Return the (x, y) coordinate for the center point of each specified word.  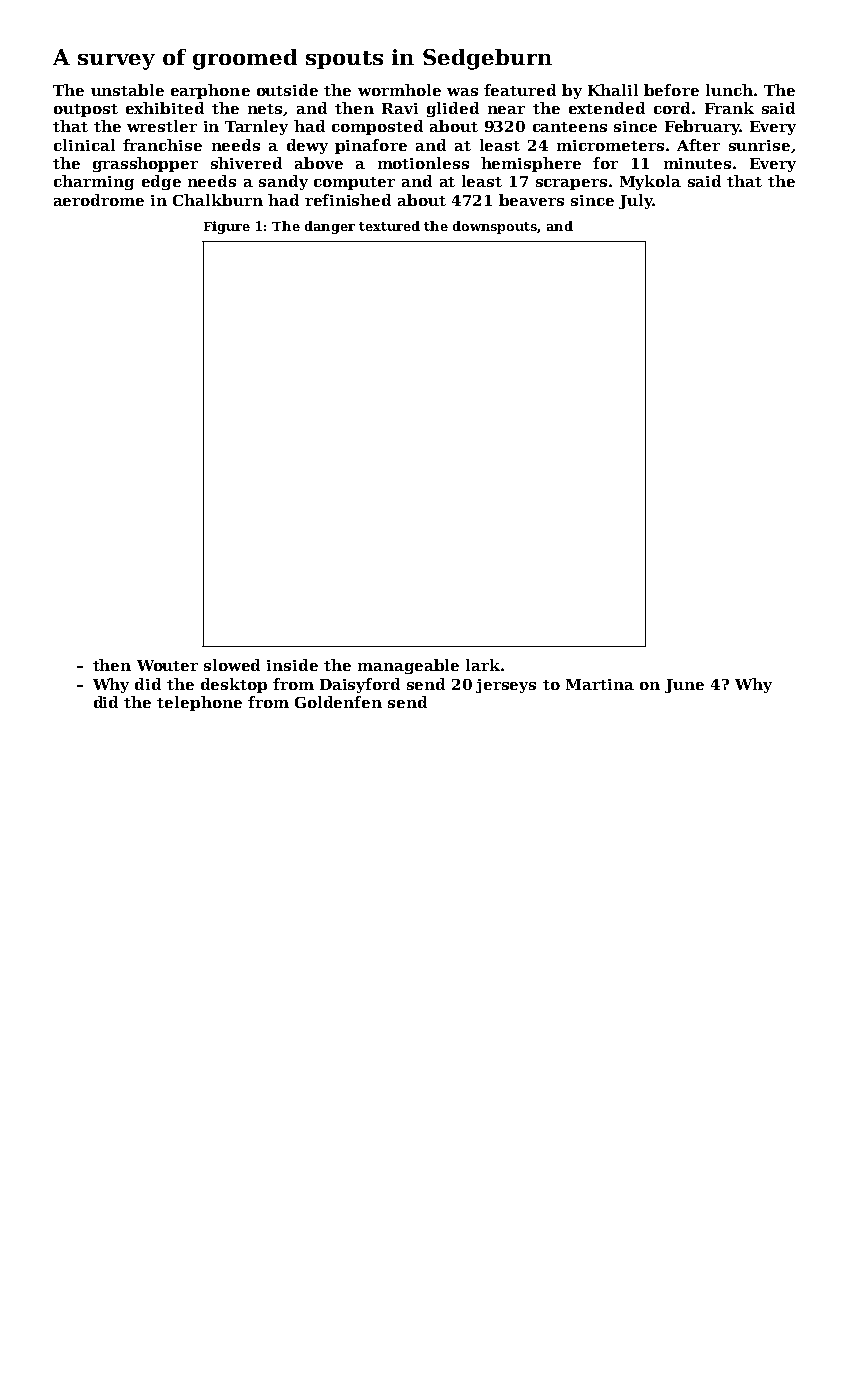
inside (292, 665)
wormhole (399, 90)
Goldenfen (338, 702)
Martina (600, 684)
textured (389, 226)
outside (287, 90)
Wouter (167, 665)
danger (330, 227)
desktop (234, 685)
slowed (232, 665)
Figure (227, 227)
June (684, 686)
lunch (729, 90)
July (636, 201)
